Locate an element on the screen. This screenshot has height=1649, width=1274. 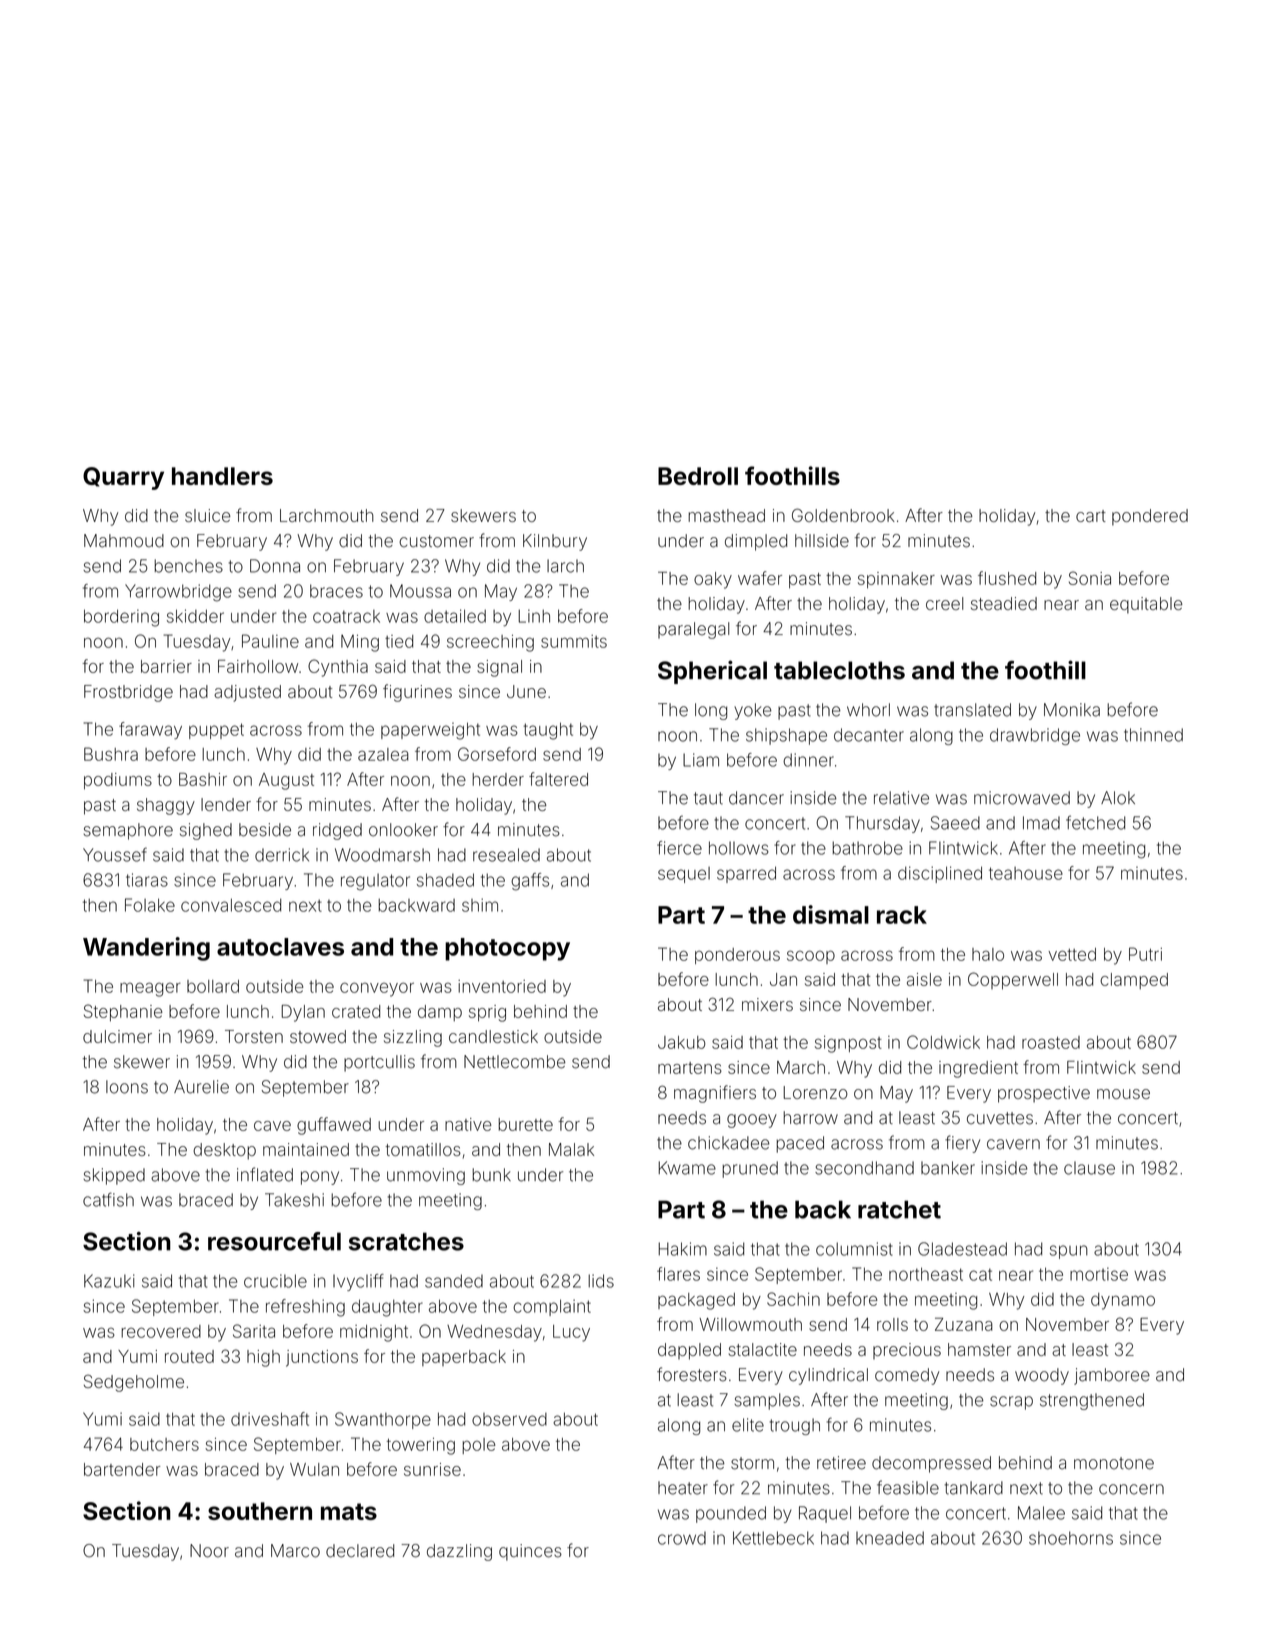
crowd is located at coordinates (682, 1538).
